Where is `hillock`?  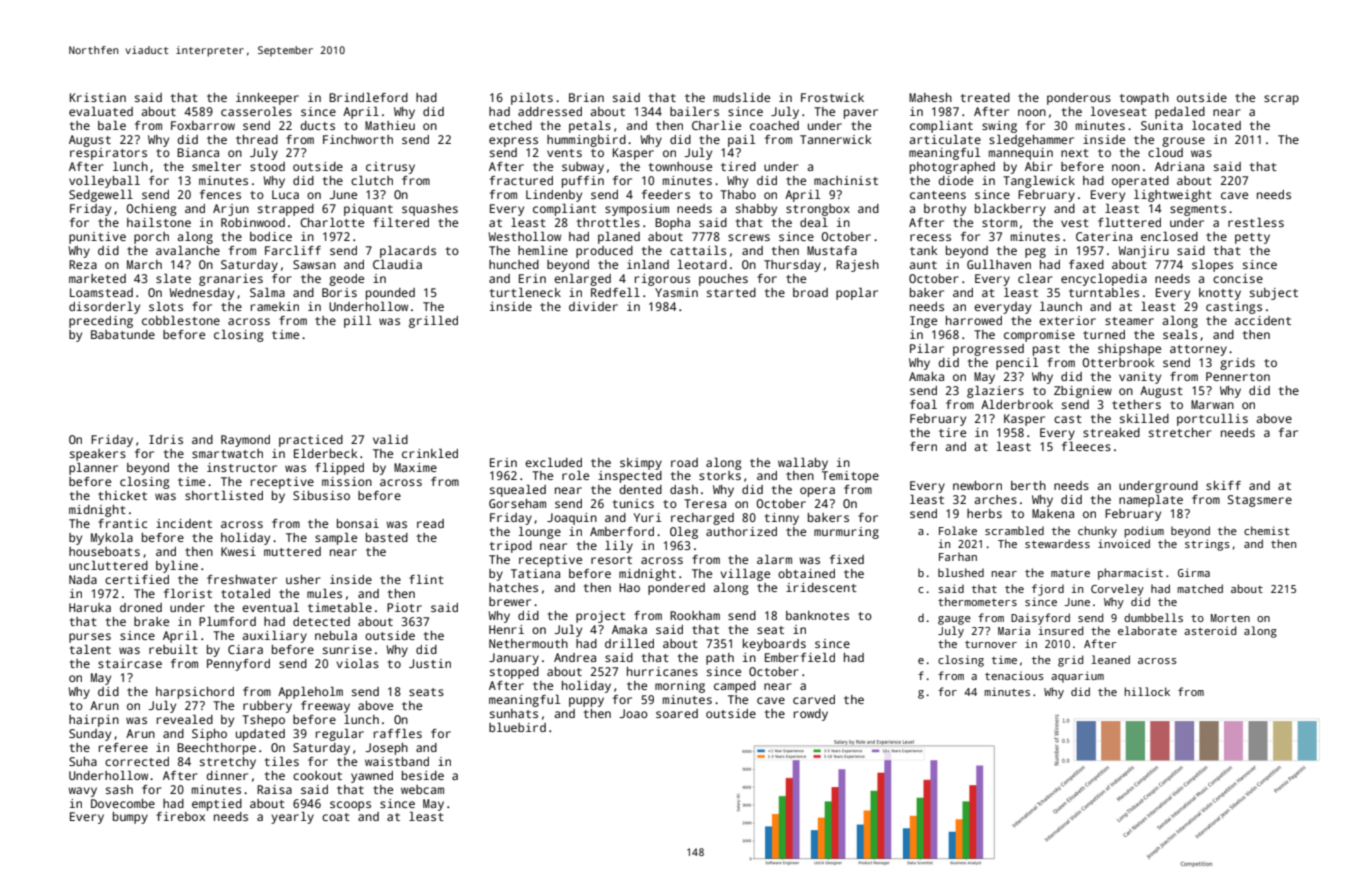 hillock is located at coordinates (1147, 691).
